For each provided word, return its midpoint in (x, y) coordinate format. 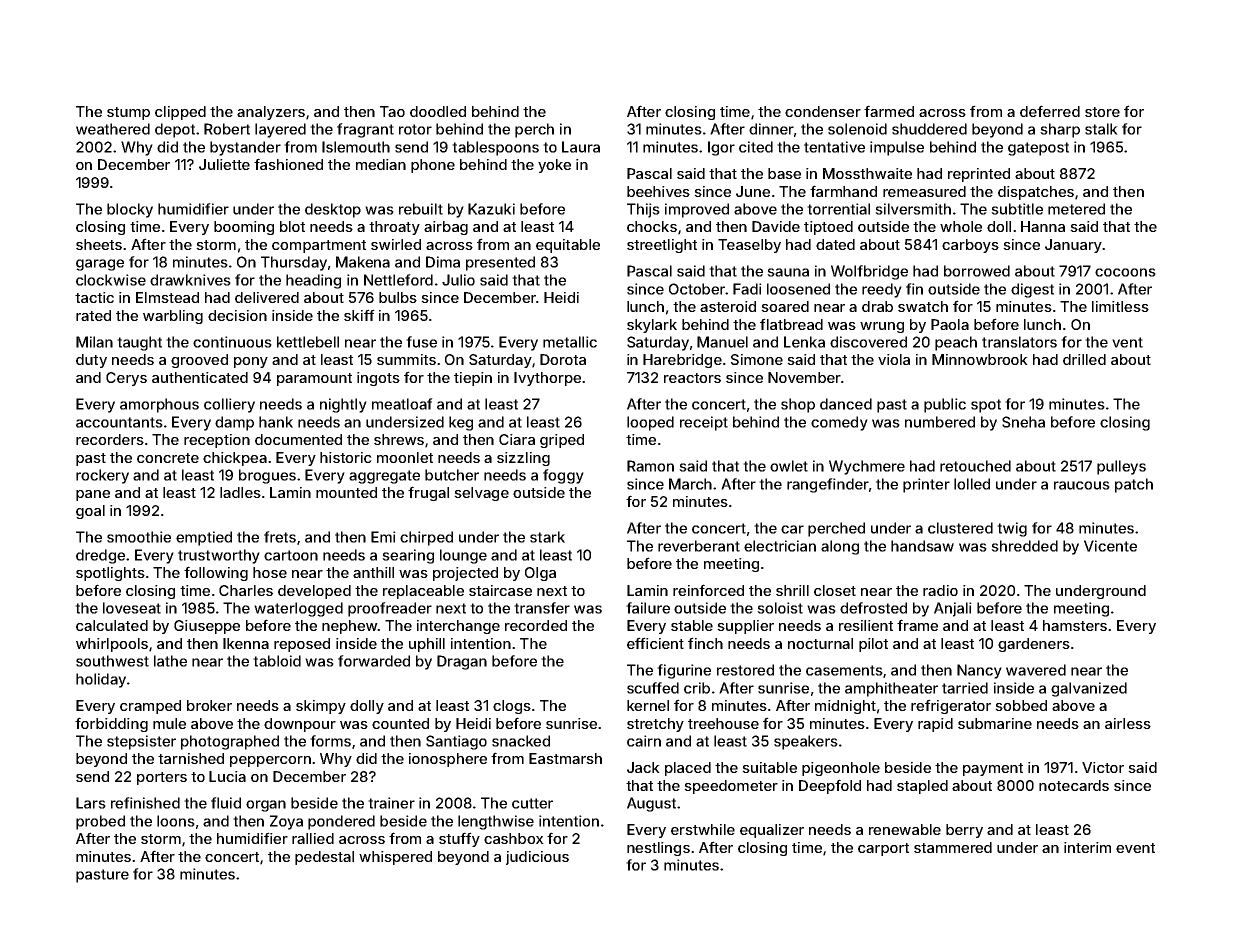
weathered (113, 129)
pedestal (324, 858)
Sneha (1023, 422)
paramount (314, 379)
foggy (563, 476)
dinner (771, 129)
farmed (889, 111)
